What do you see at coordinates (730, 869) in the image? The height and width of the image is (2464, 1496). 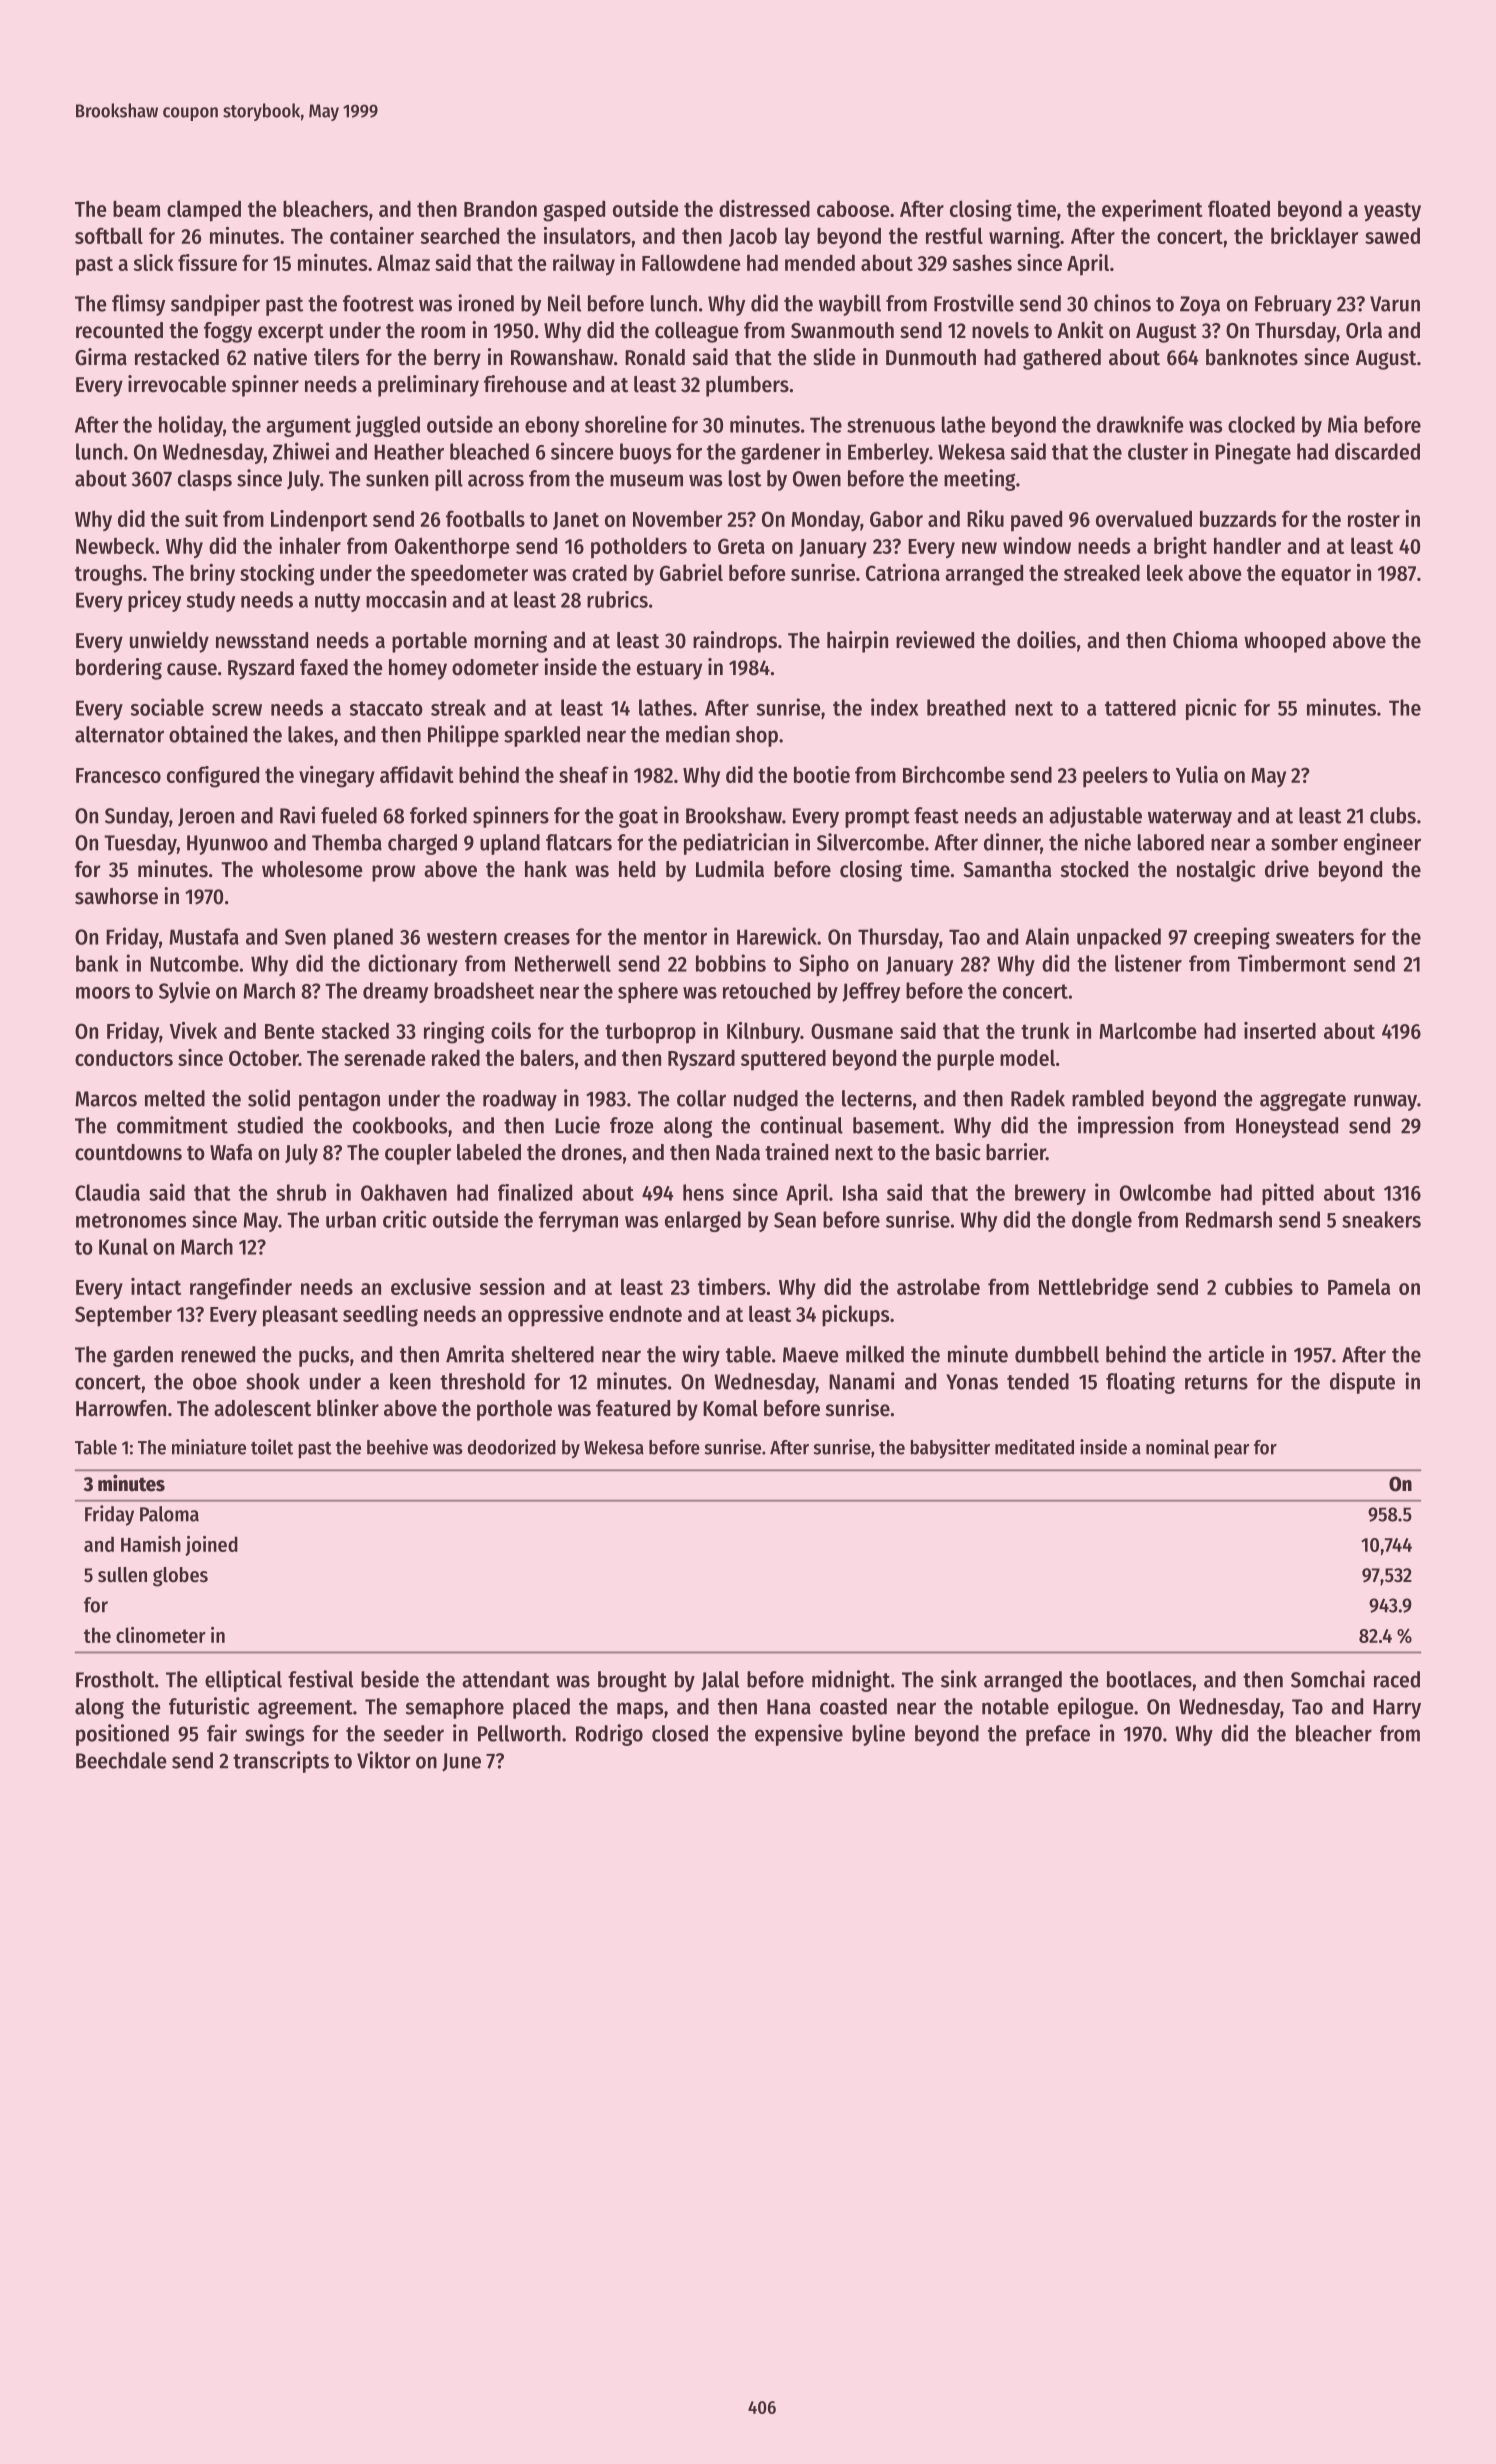 I see `Ludmila` at bounding box center [730, 869].
